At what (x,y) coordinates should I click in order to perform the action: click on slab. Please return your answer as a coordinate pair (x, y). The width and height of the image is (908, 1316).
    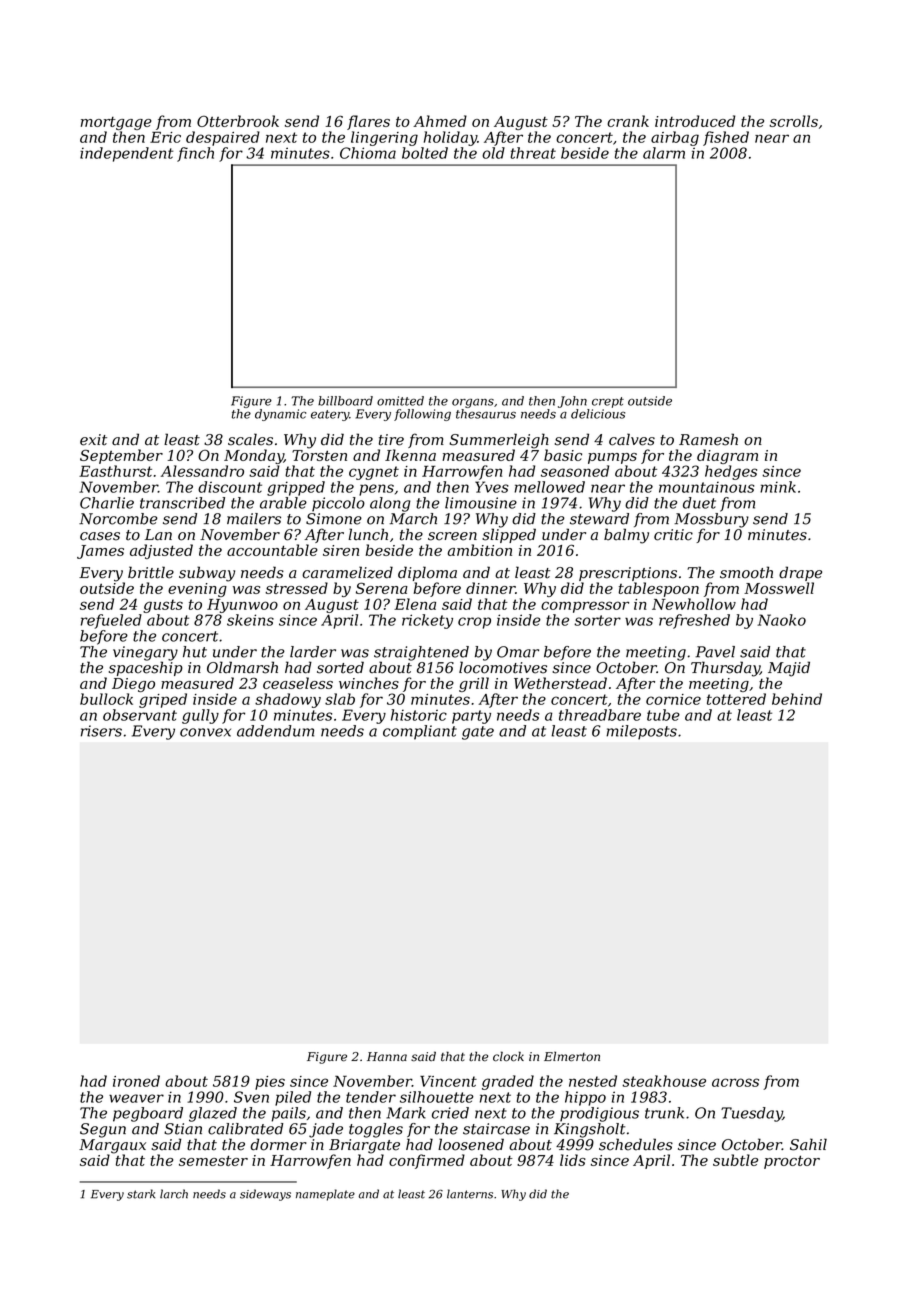
    Looking at the image, I should click on (340, 699).
